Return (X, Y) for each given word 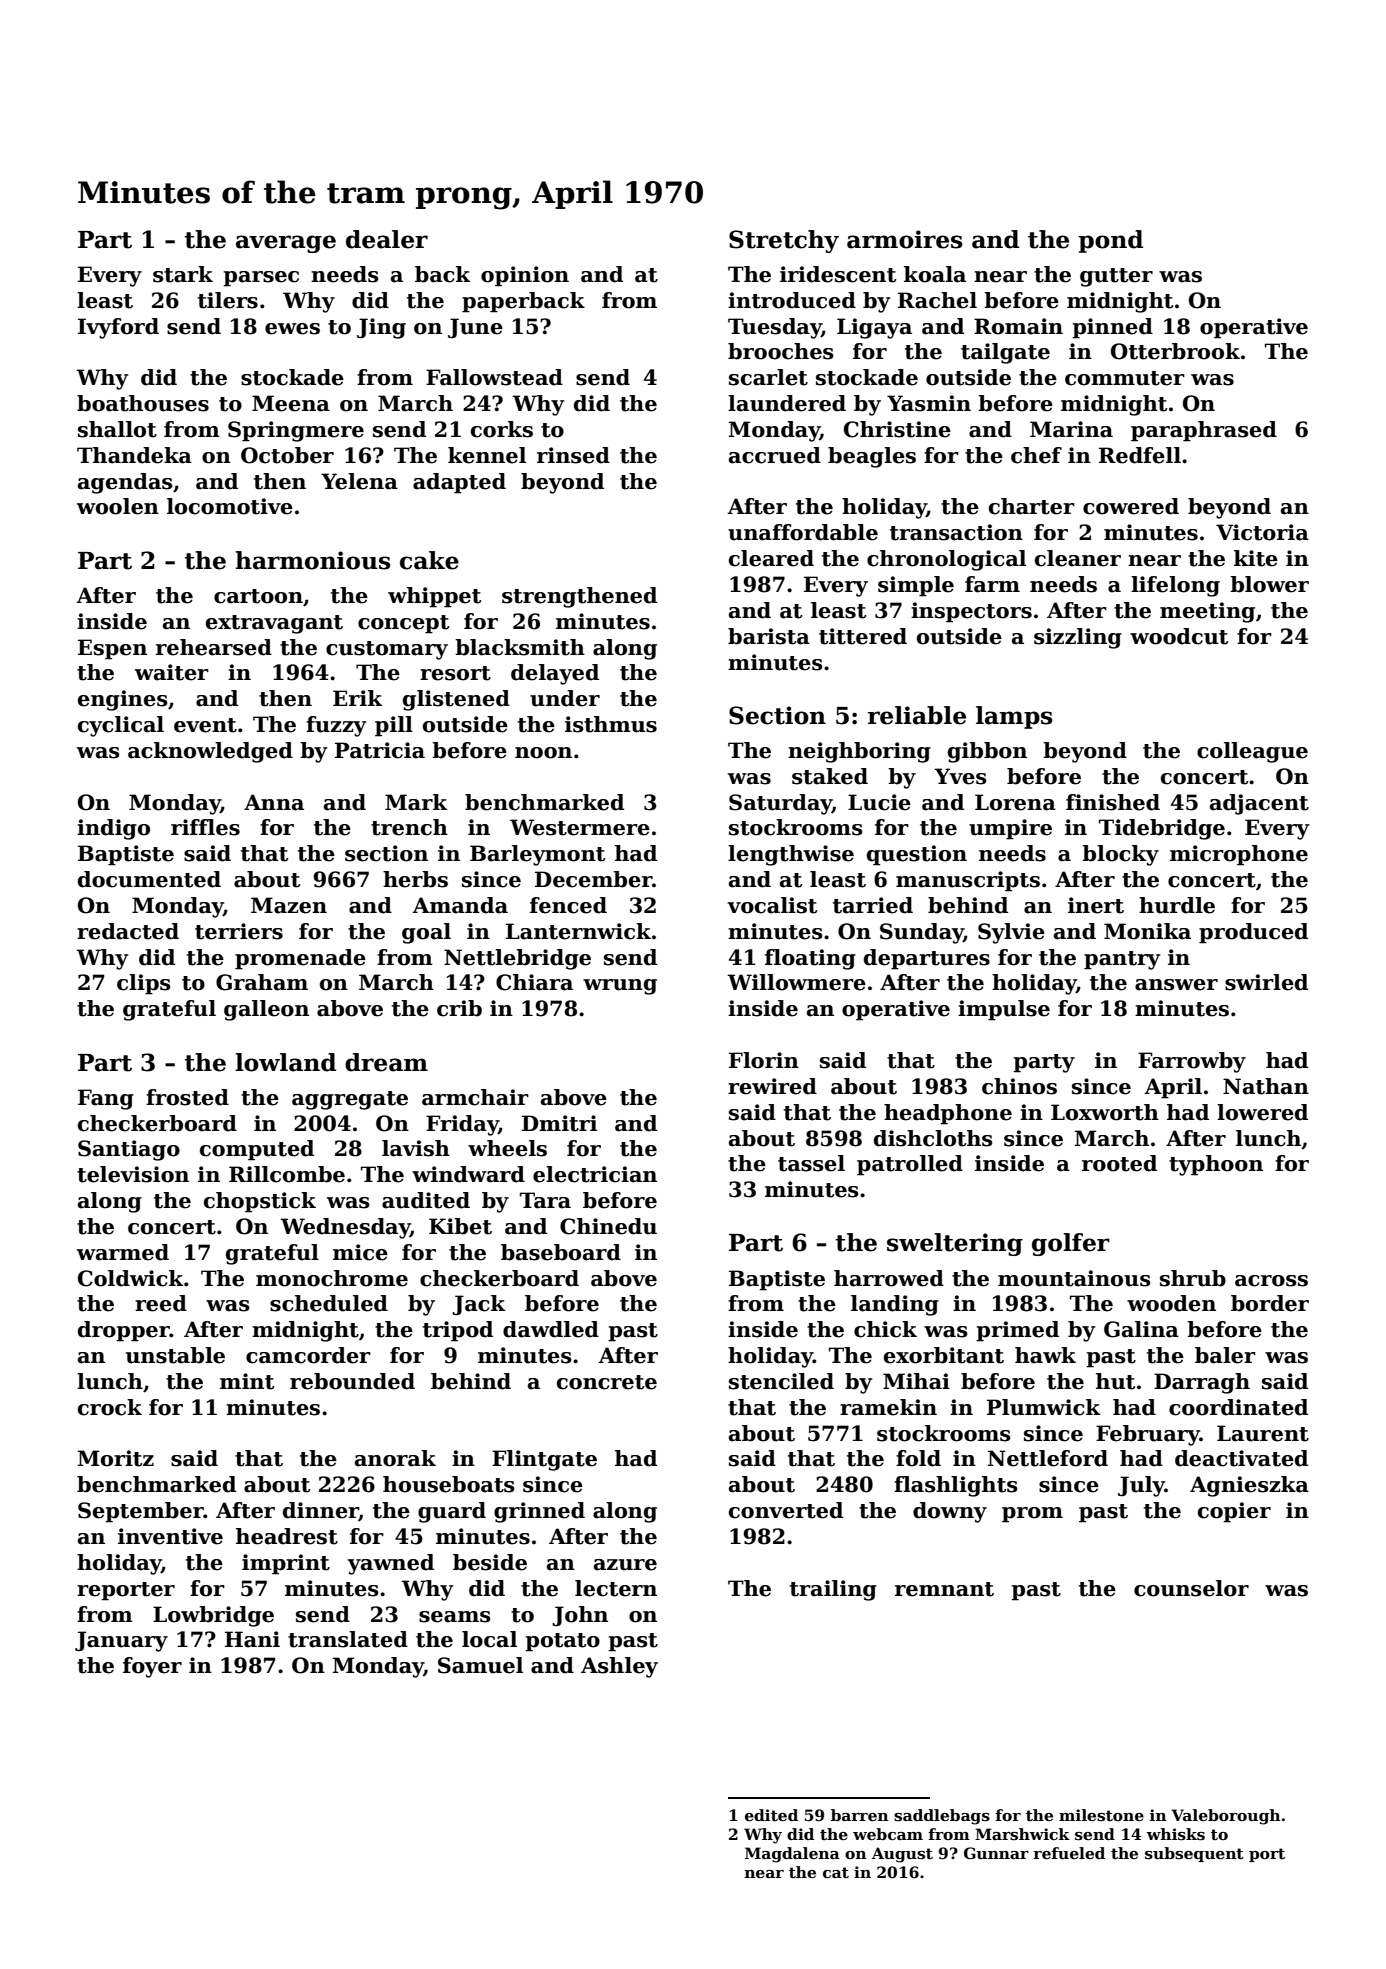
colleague (1252, 752)
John (580, 1616)
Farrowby (1192, 1062)
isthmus (611, 724)
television (133, 1174)
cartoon (258, 596)
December (593, 879)
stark (183, 274)
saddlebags (942, 1817)
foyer (152, 1667)
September (141, 1512)
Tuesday (775, 328)
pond (1111, 241)
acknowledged (210, 752)
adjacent (1259, 804)
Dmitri (559, 1123)
